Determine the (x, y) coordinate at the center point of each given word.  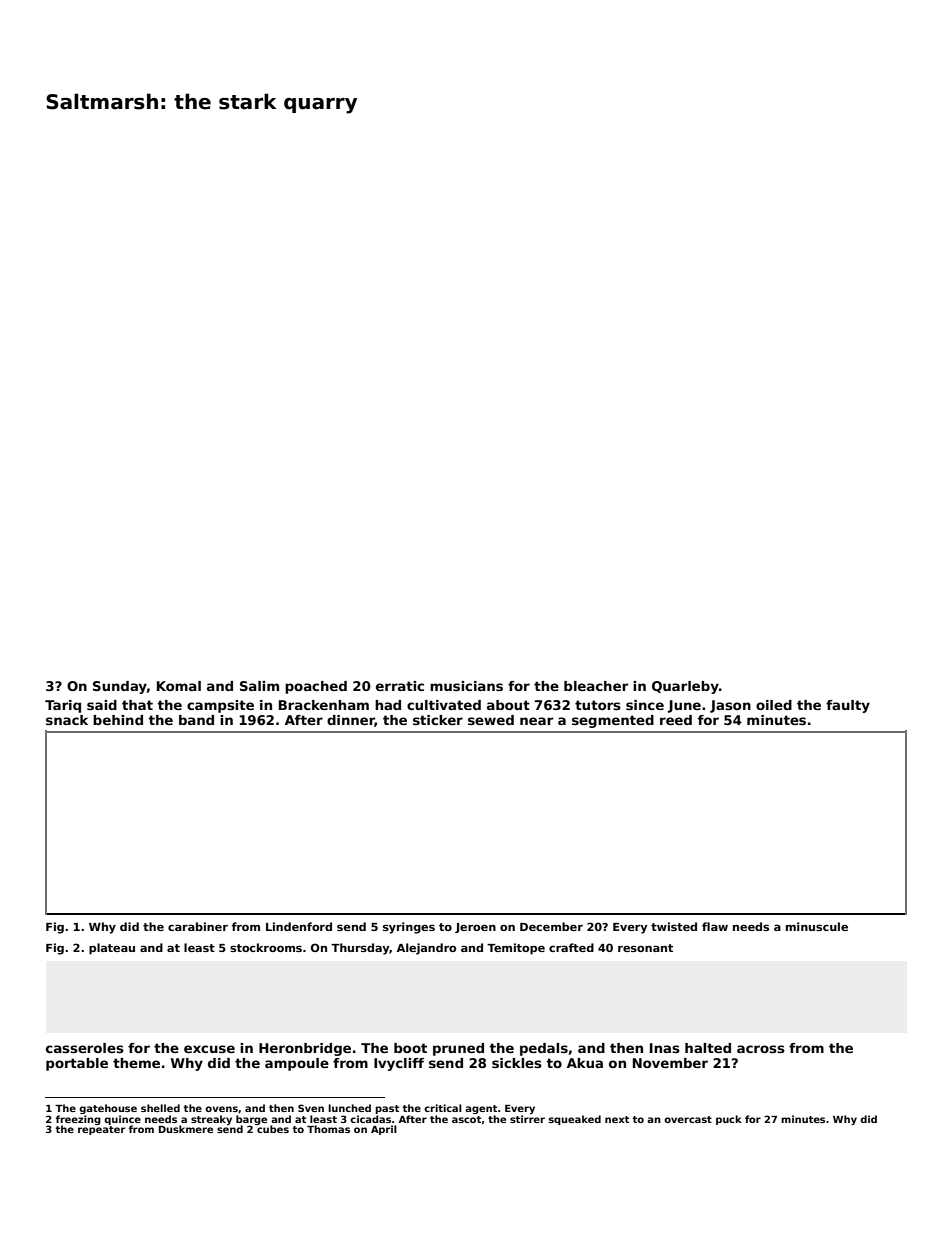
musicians (466, 686)
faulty (848, 706)
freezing (78, 1120)
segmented (613, 721)
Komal (179, 686)
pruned (458, 1049)
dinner (351, 721)
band (196, 720)
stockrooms (266, 947)
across (761, 1049)
